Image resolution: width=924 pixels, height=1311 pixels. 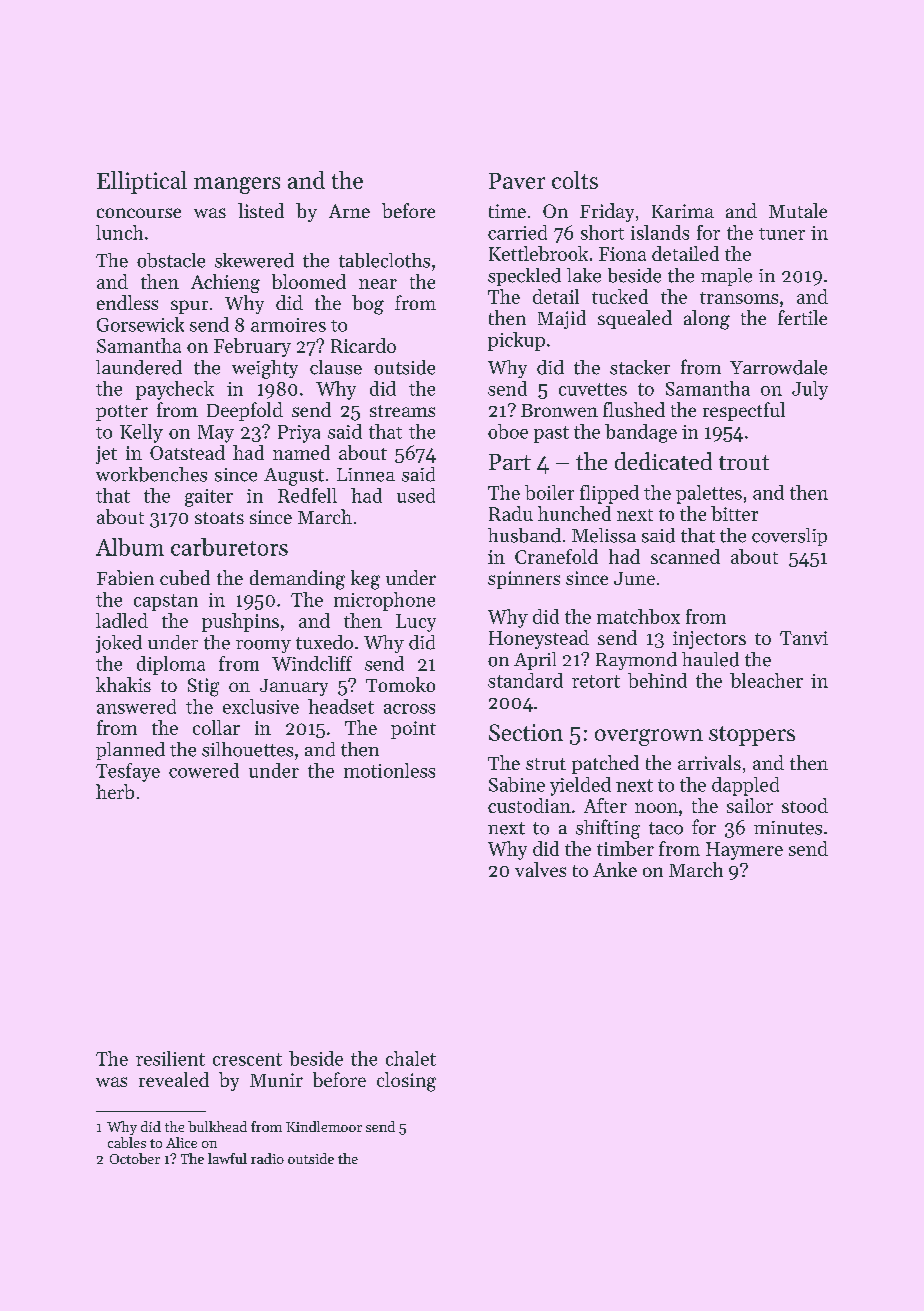 What do you see at coordinates (745, 786) in the screenshot?
I see `dappled` at bounding box center [745, 786].
